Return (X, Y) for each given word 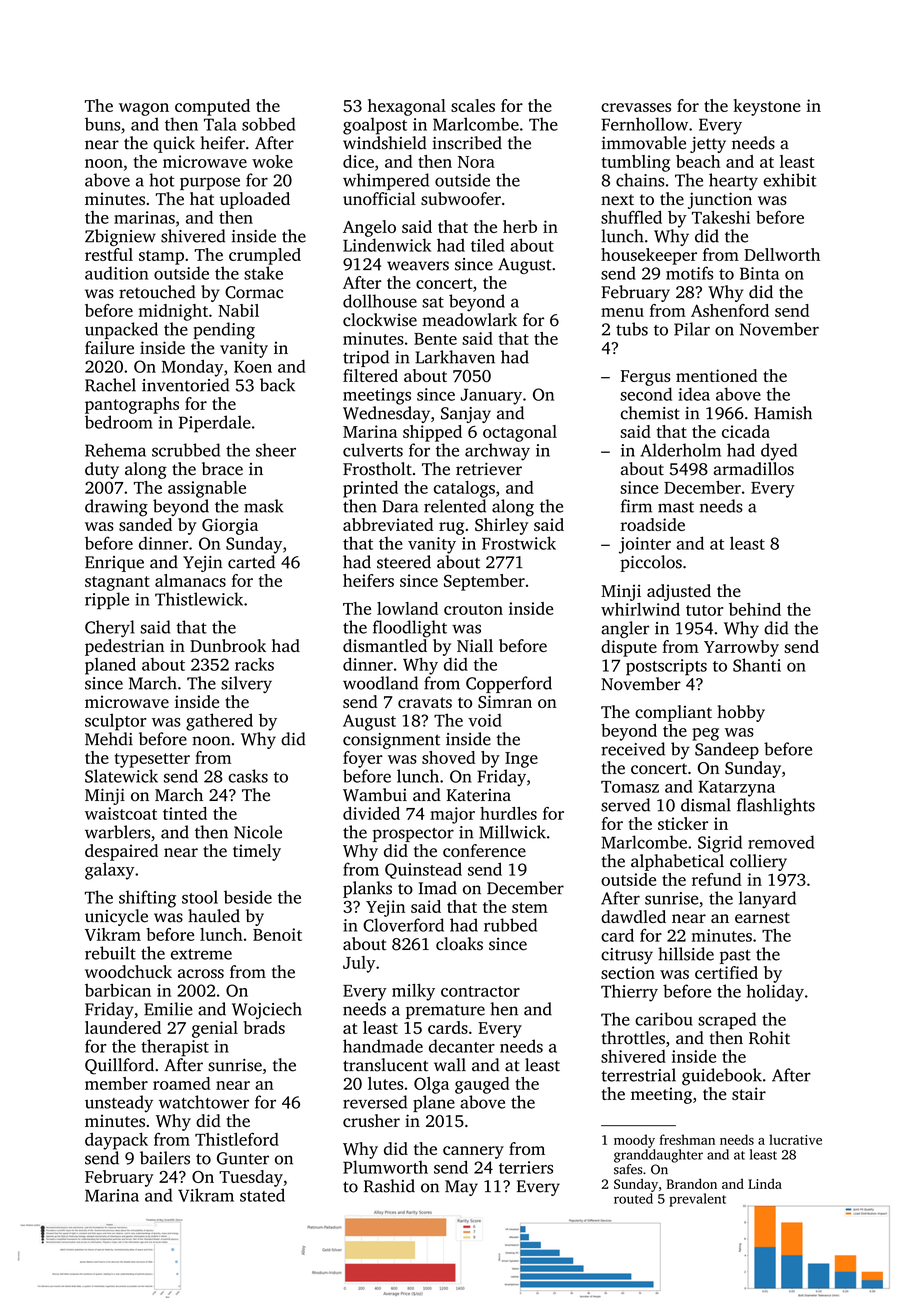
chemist (650, 413)
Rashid (389, 1186)
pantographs (132, 405)
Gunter (243, 1158)
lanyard (767, 899)
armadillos (754, 469)
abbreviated (388, 524)
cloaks (459, 944)
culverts (373, 450)
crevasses (636, 107)
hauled (214, 916)
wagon (144, 109)
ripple (107, 601)
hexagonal (407, 107)
